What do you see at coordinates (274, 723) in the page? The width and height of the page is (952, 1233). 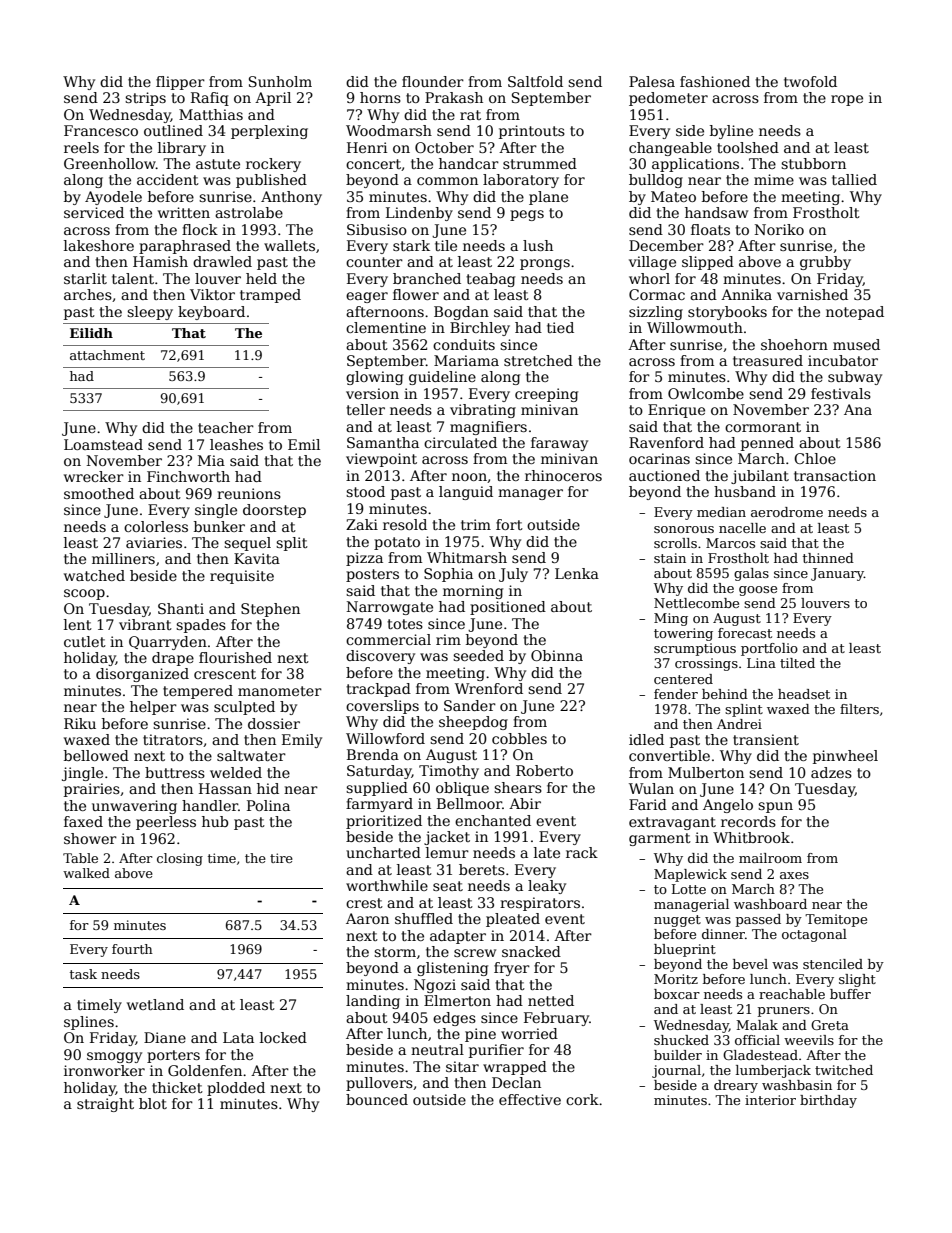 I see `dossier` at bounding box center [274, 723].
